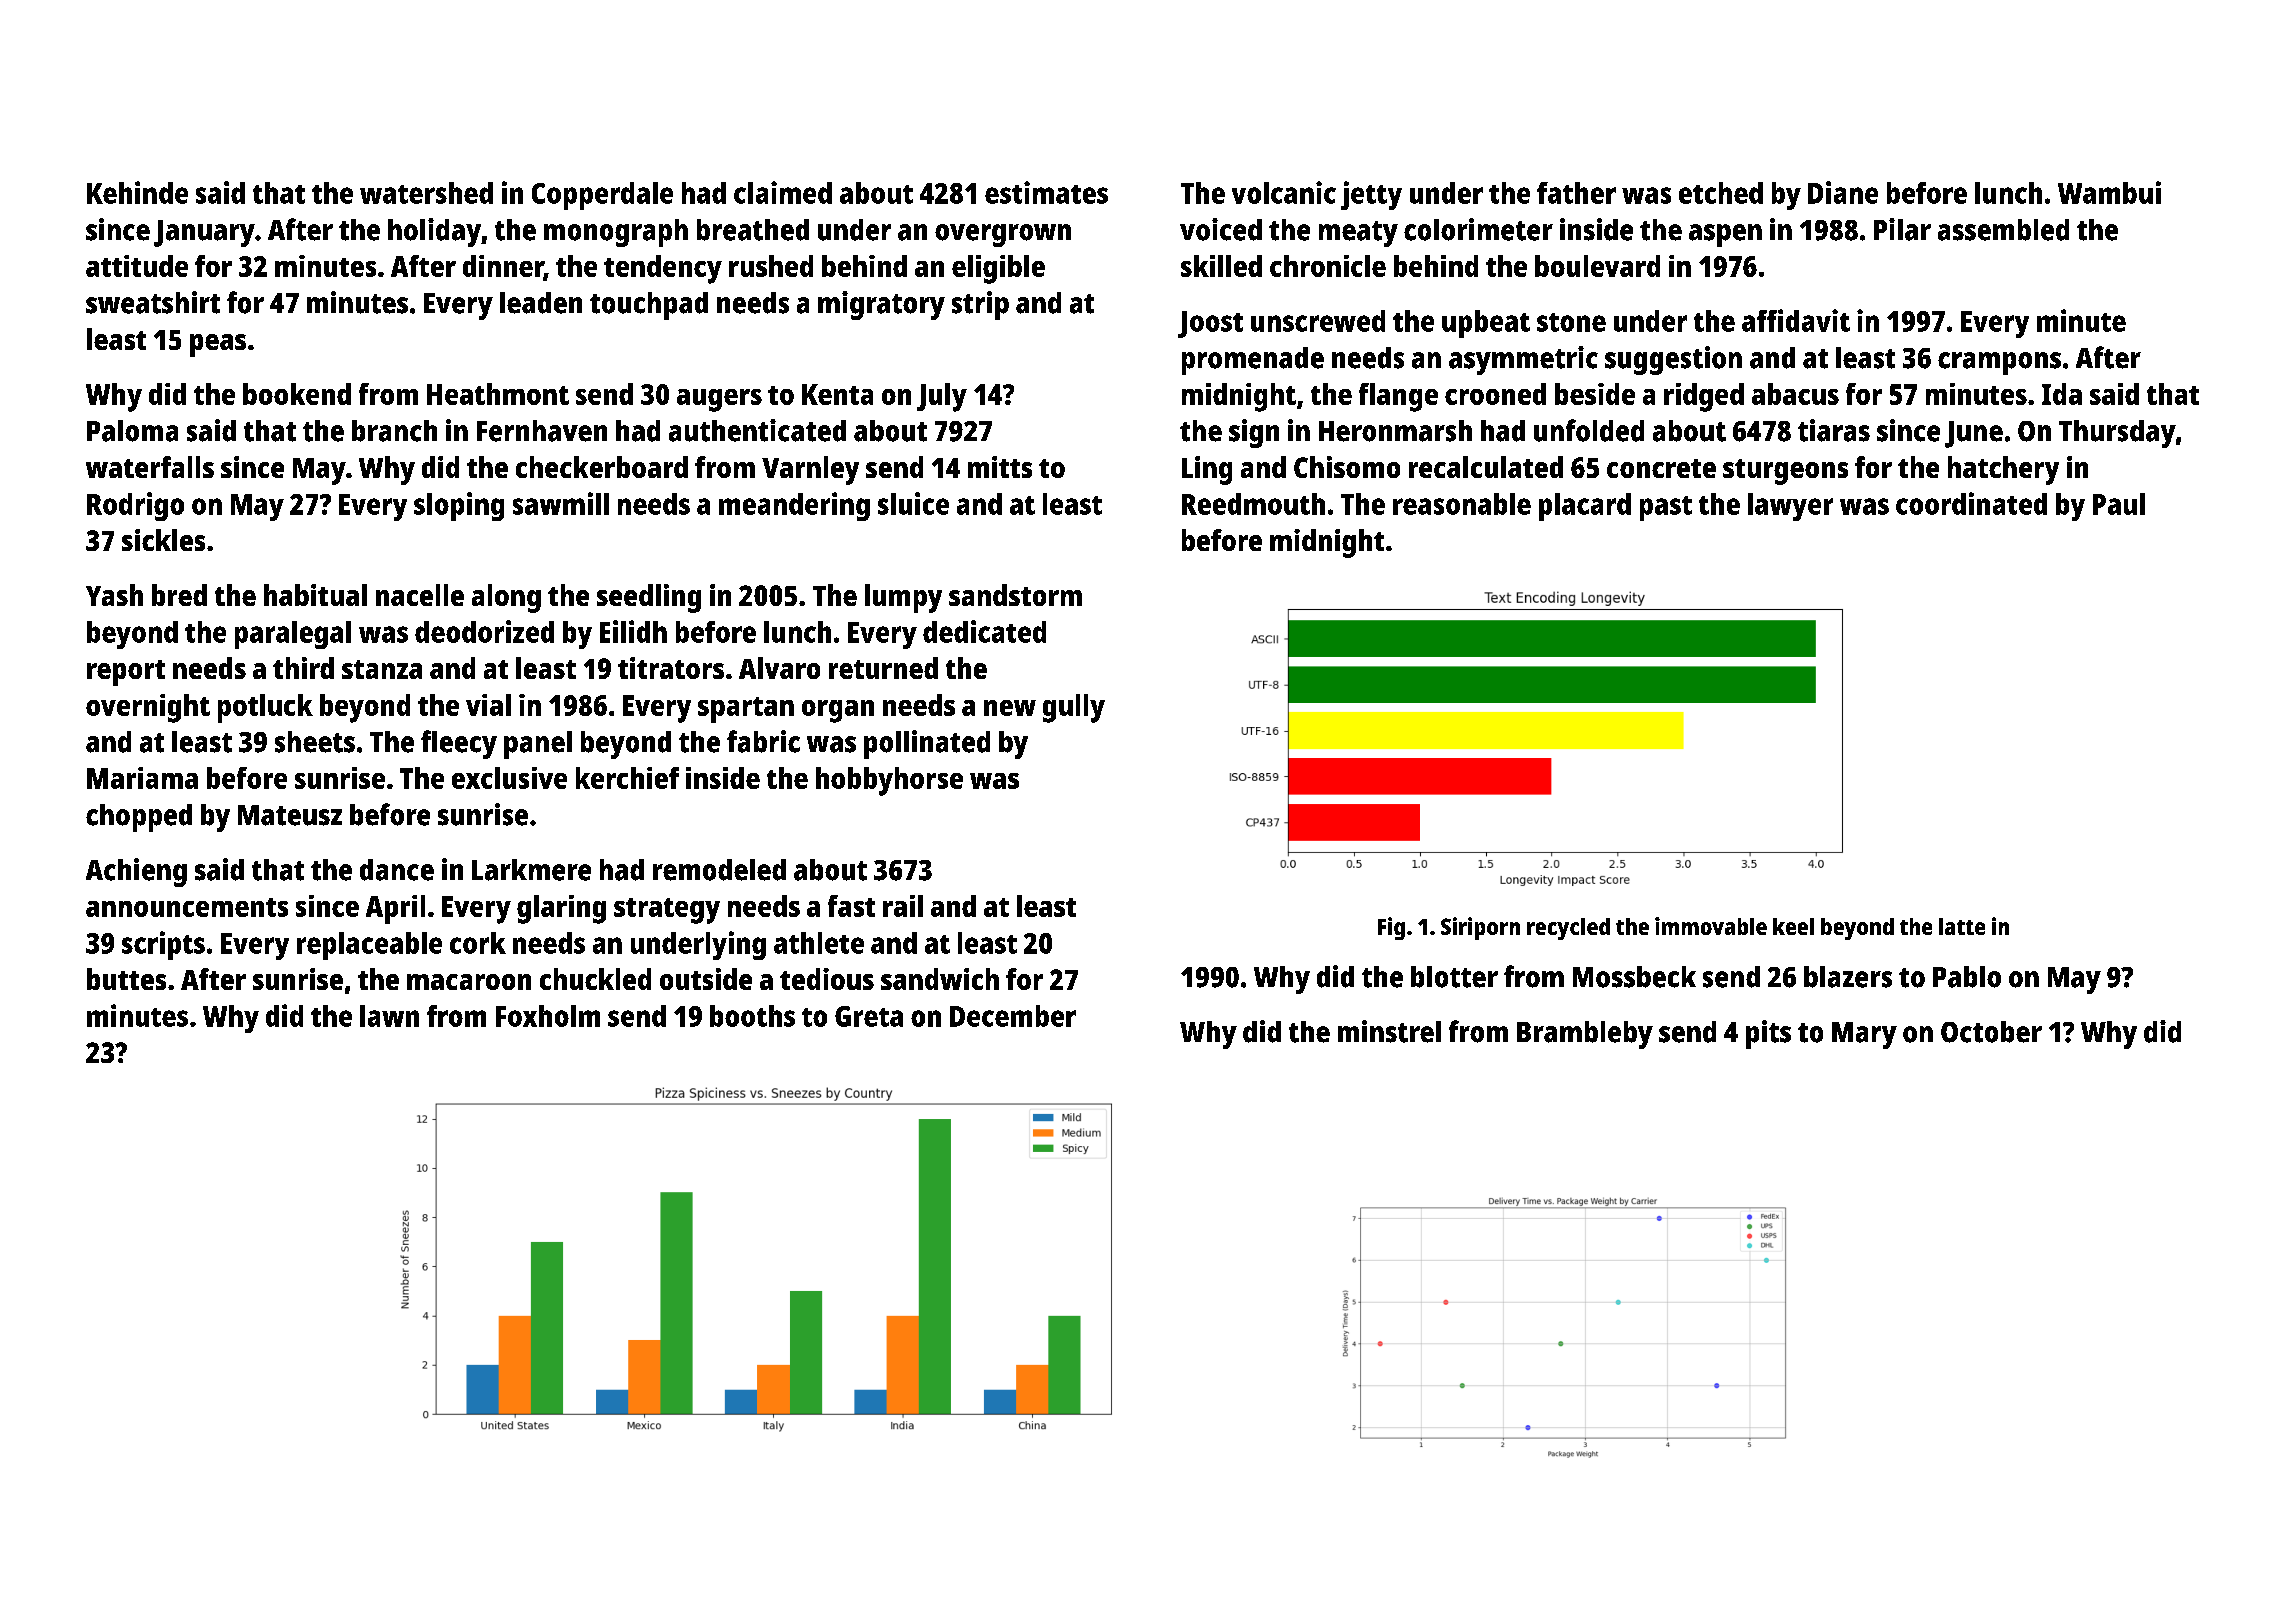  I want to click on watershed, so click(426, 193).
